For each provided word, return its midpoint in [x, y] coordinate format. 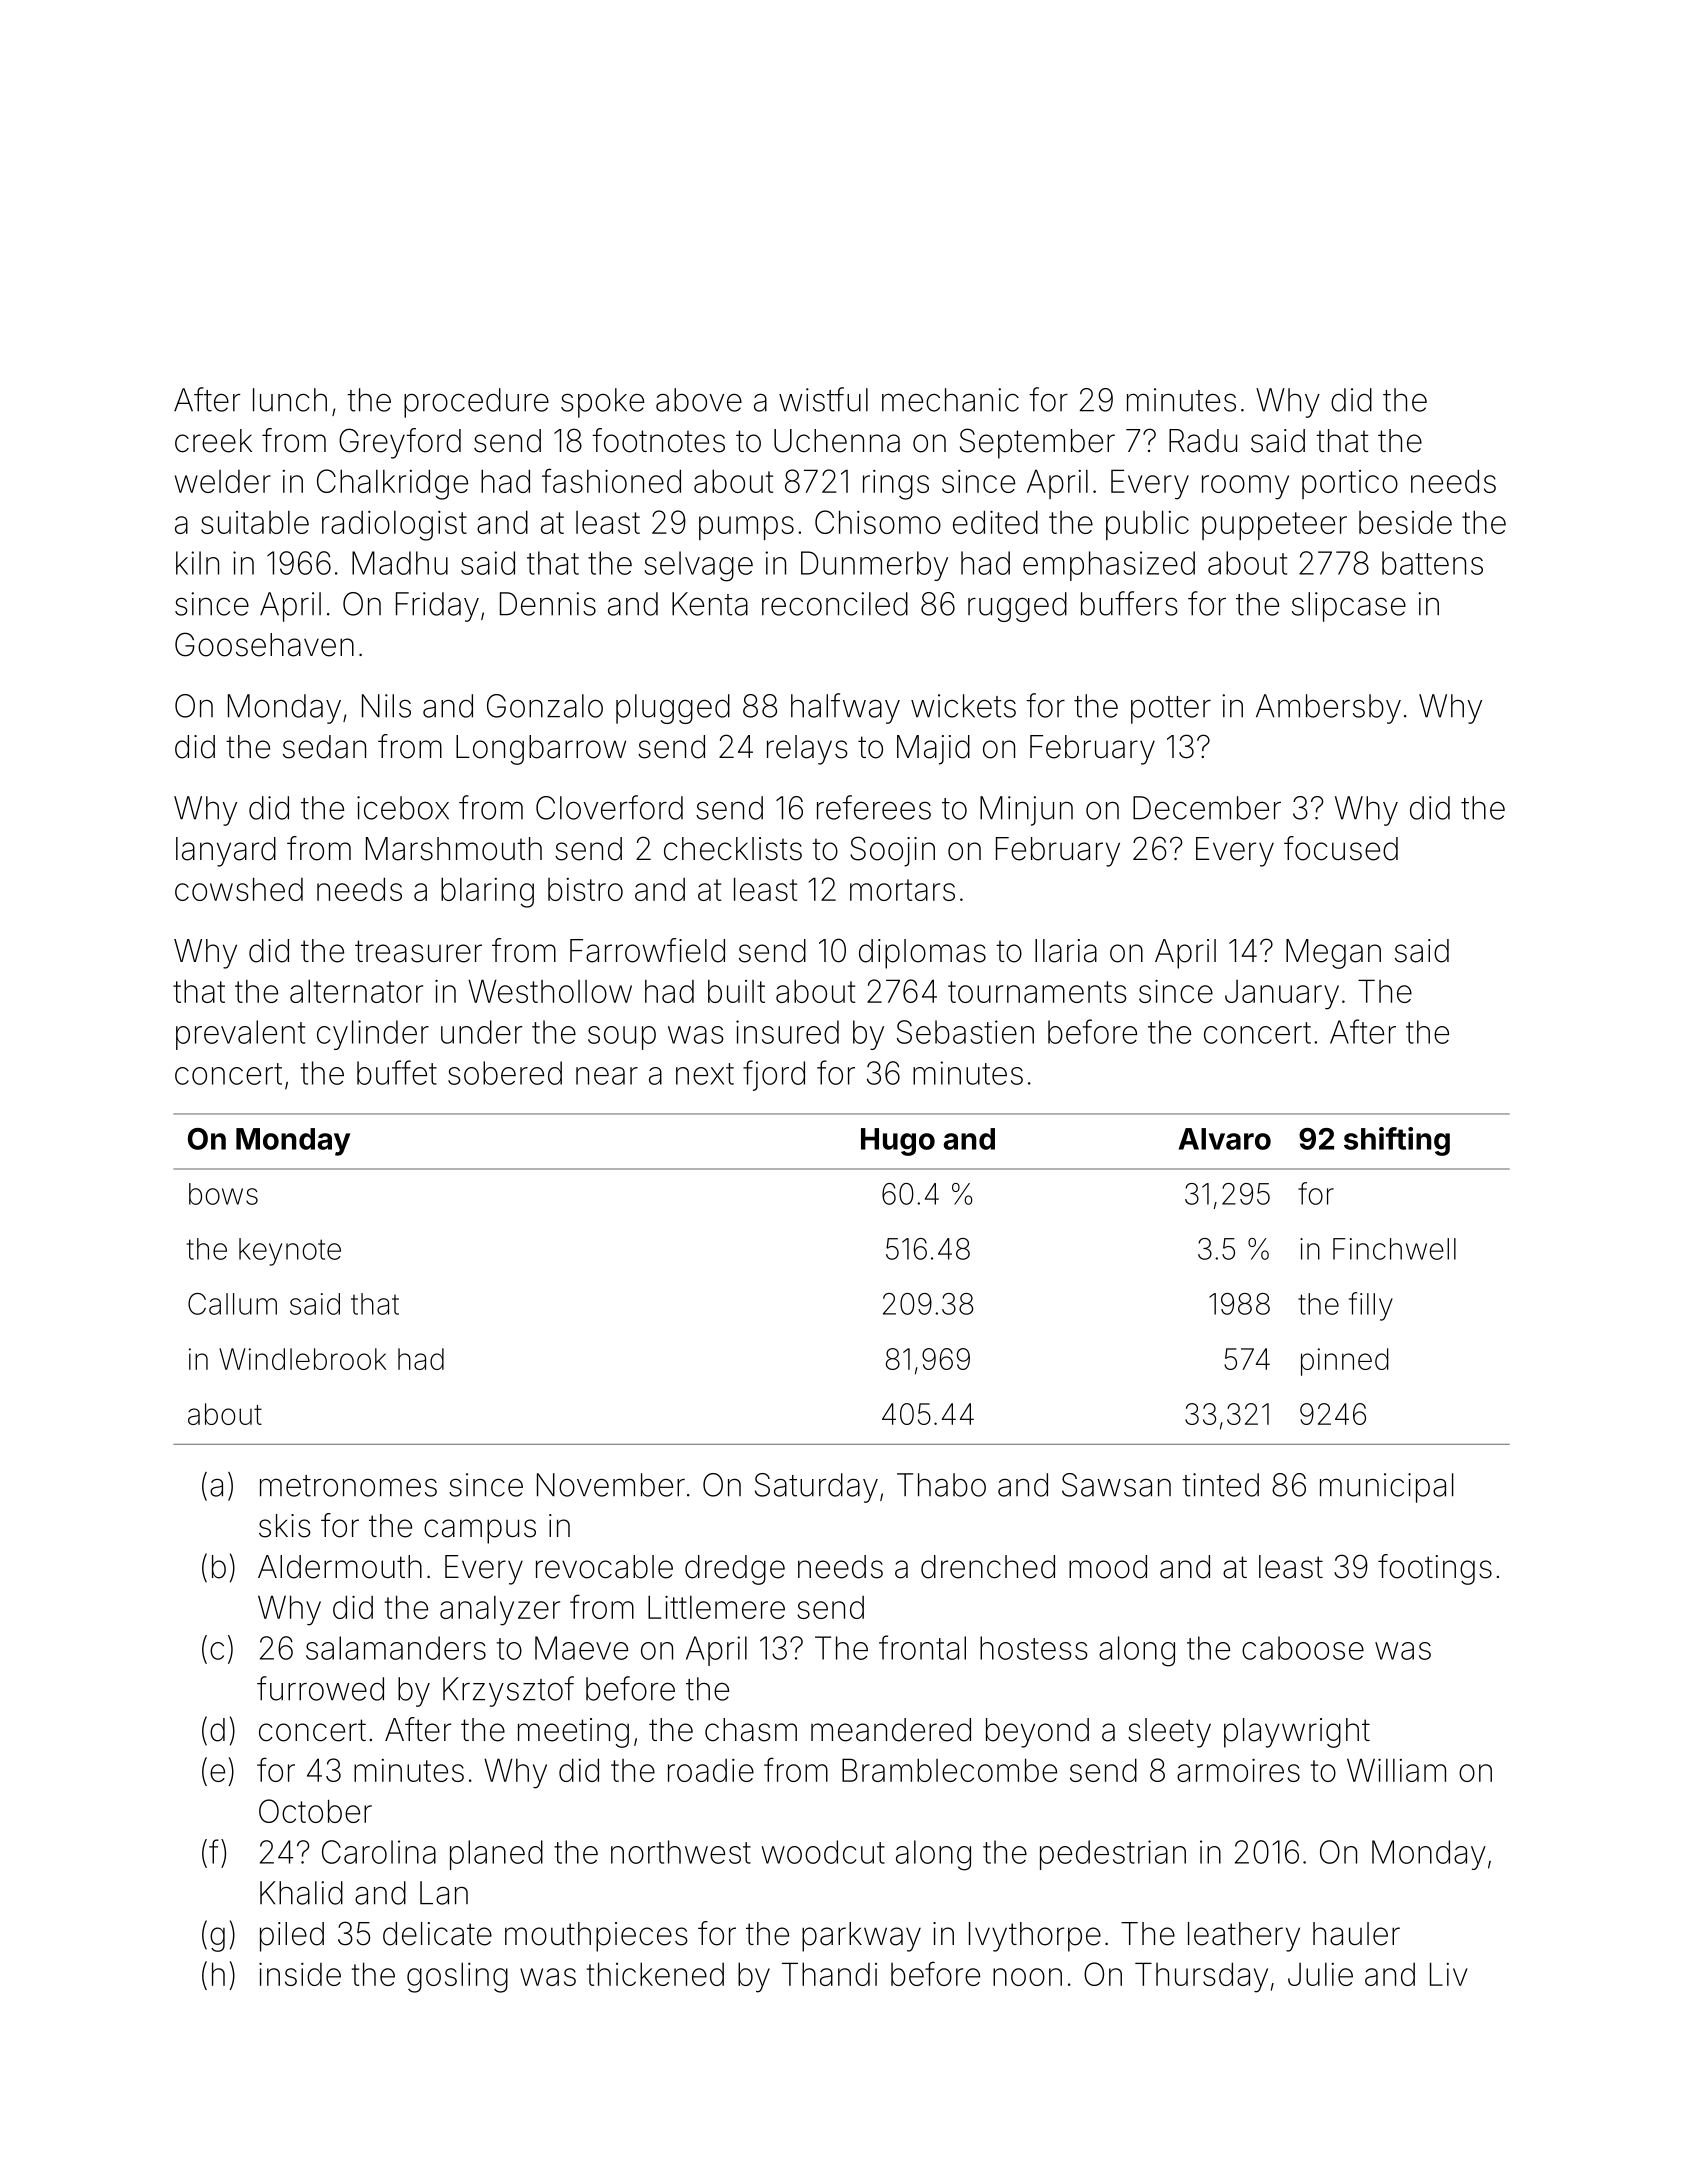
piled [292, 1937]
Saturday [816, 1488]
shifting [1397, 1141]
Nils [386, 706]
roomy [1245, 487]
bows [223, 1194]
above [699, 400]
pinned [1345, 1362]
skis [285, 1526]
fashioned [611, 480]
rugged [1017, 607]
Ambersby [1328, 709]
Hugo [898, 1142]
